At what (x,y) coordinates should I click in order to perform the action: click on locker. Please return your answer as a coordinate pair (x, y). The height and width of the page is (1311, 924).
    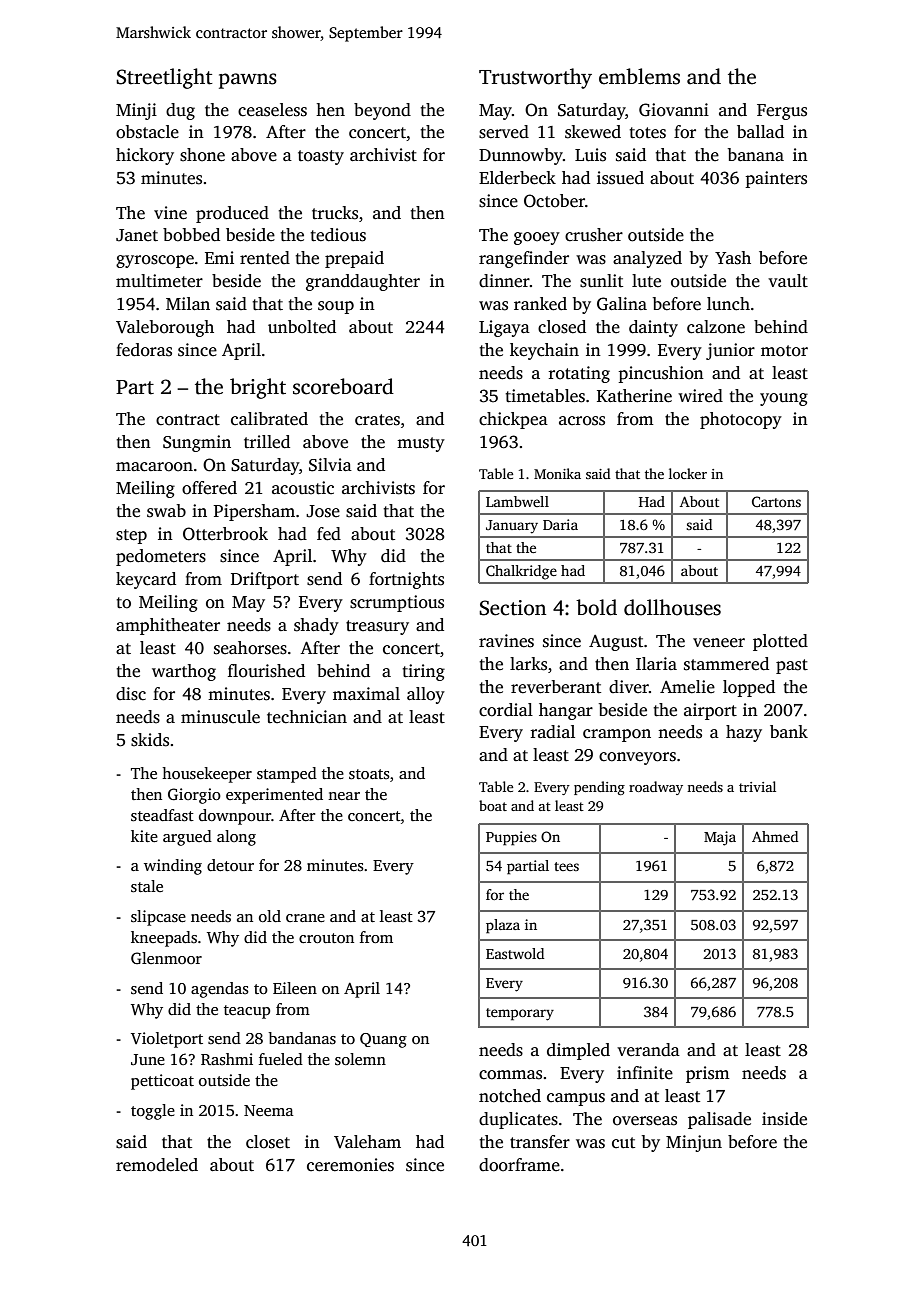
    Looking at the image, I should click on (688, 473).
